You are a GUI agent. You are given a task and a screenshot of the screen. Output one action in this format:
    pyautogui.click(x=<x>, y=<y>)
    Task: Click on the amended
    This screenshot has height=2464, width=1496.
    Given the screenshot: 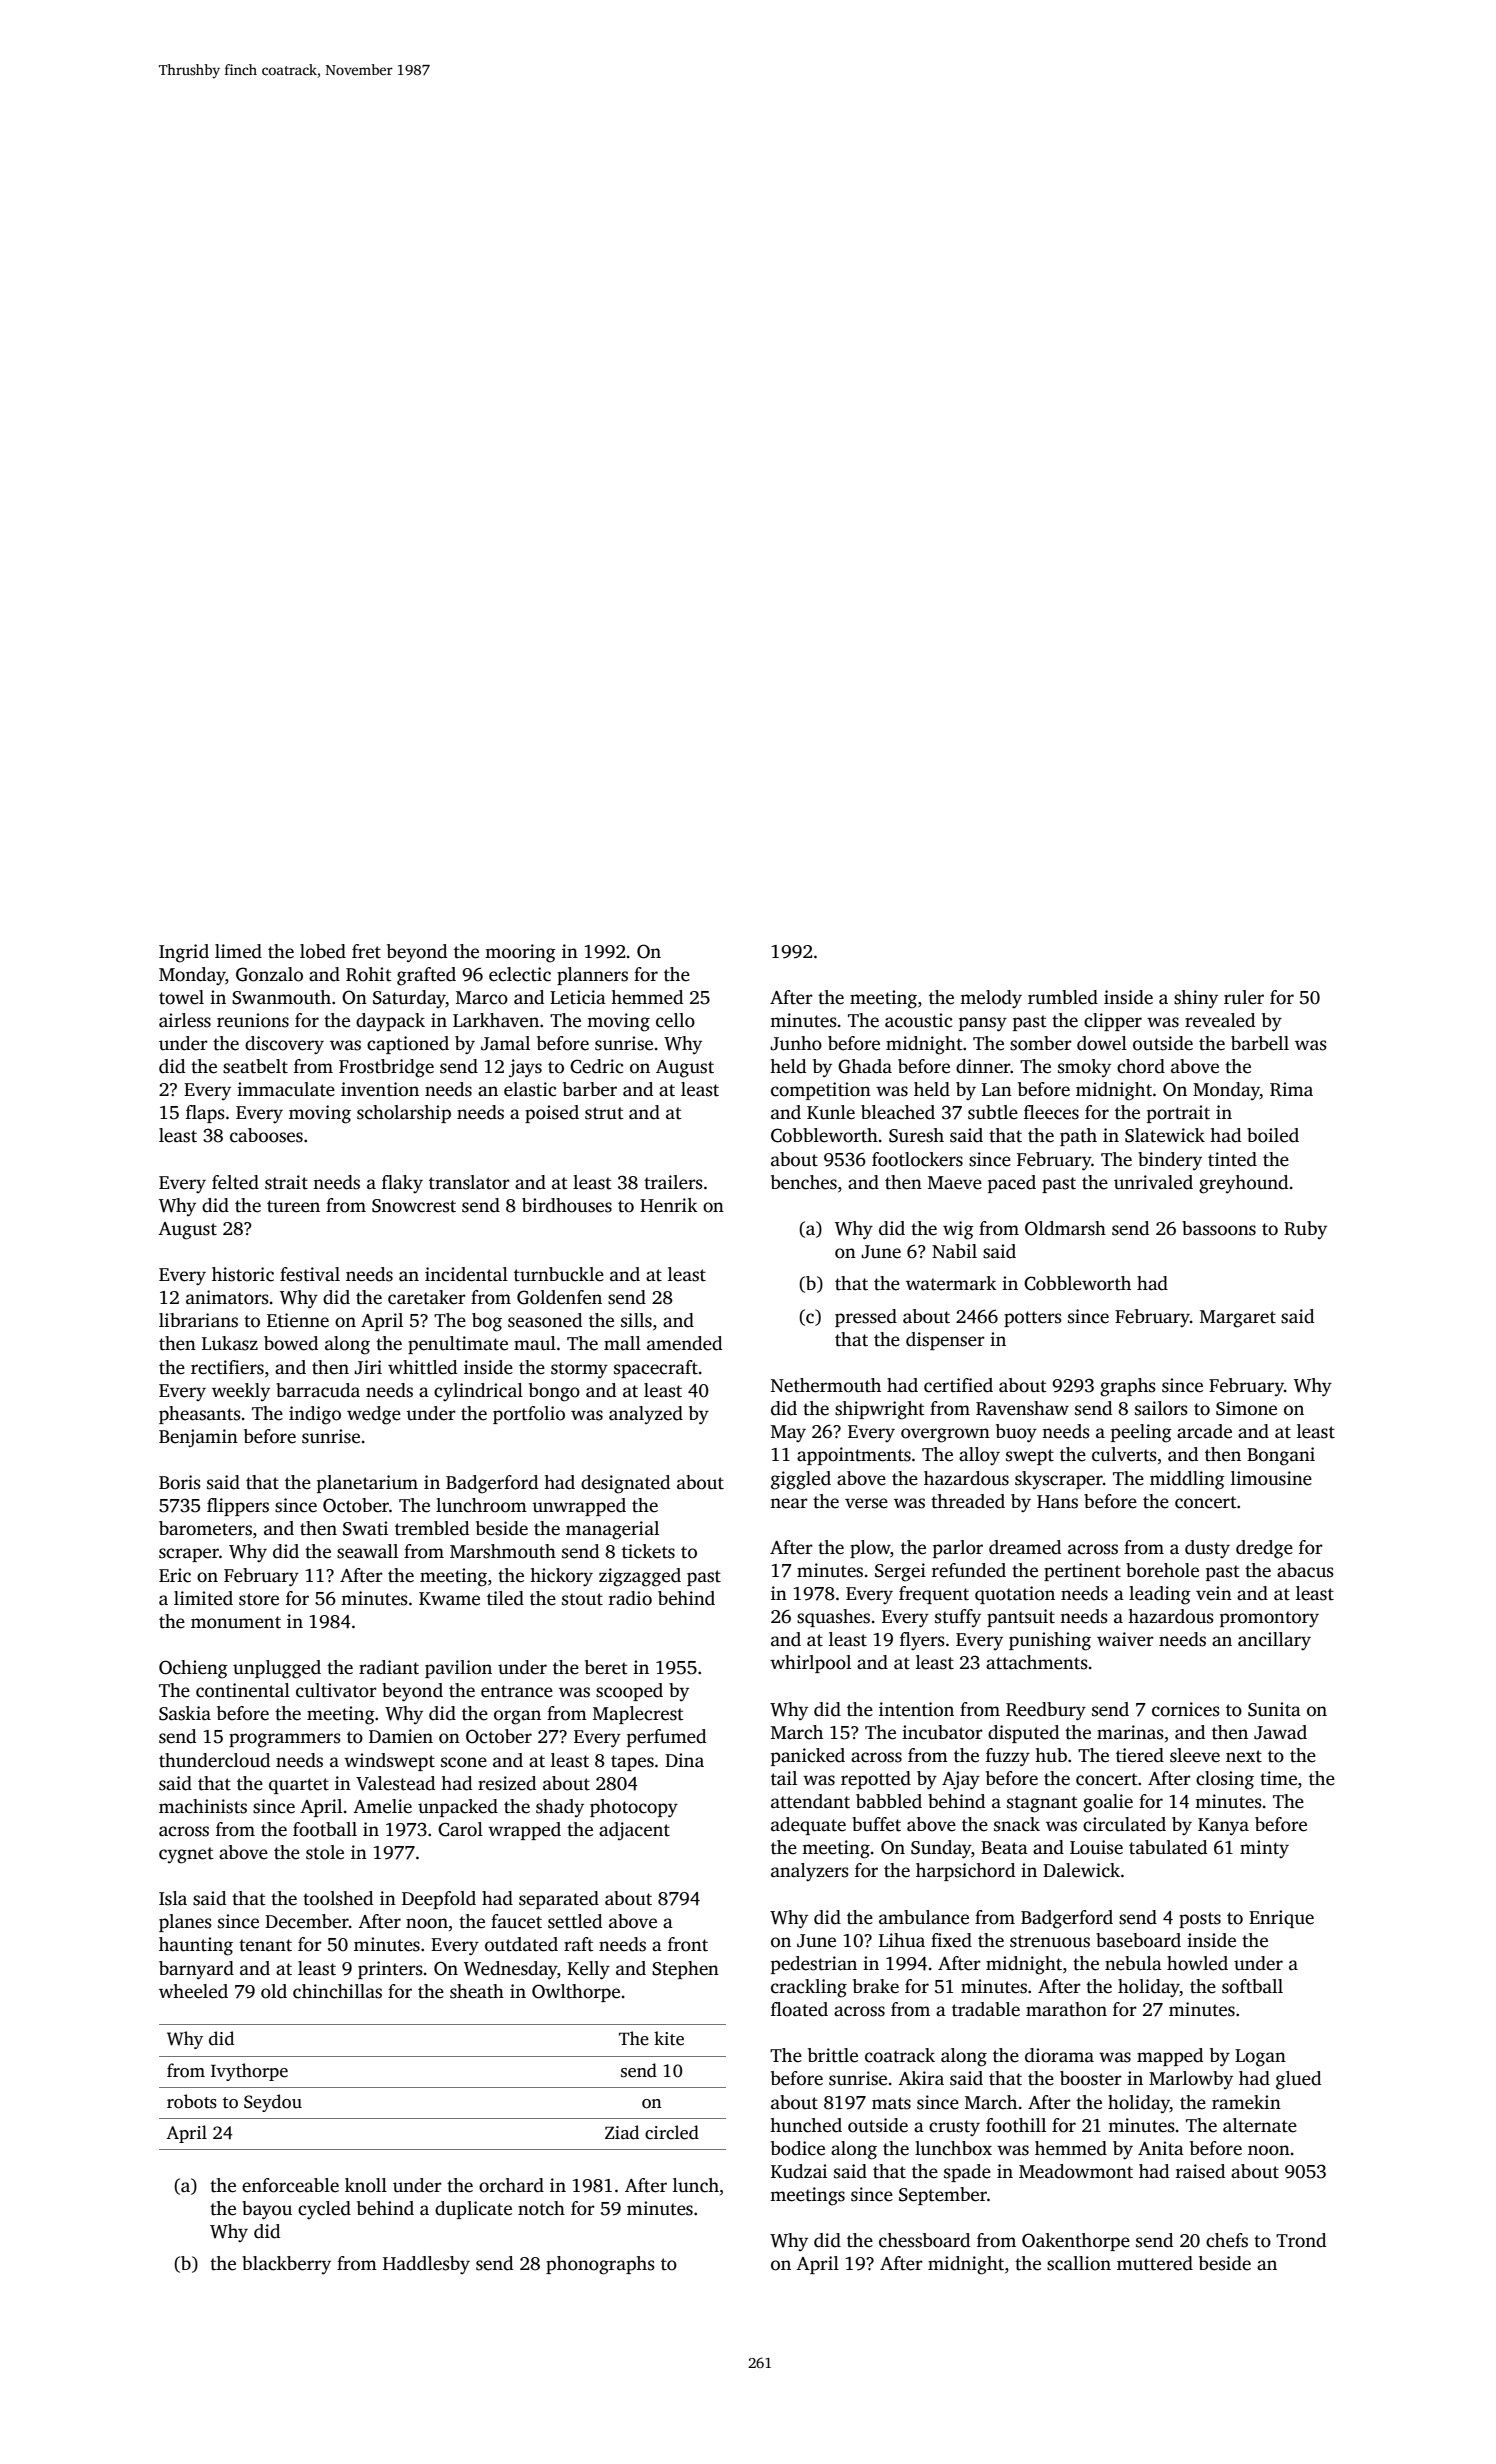 What is the action you would take?
    pyautogui.click(x=684, y=1343)
